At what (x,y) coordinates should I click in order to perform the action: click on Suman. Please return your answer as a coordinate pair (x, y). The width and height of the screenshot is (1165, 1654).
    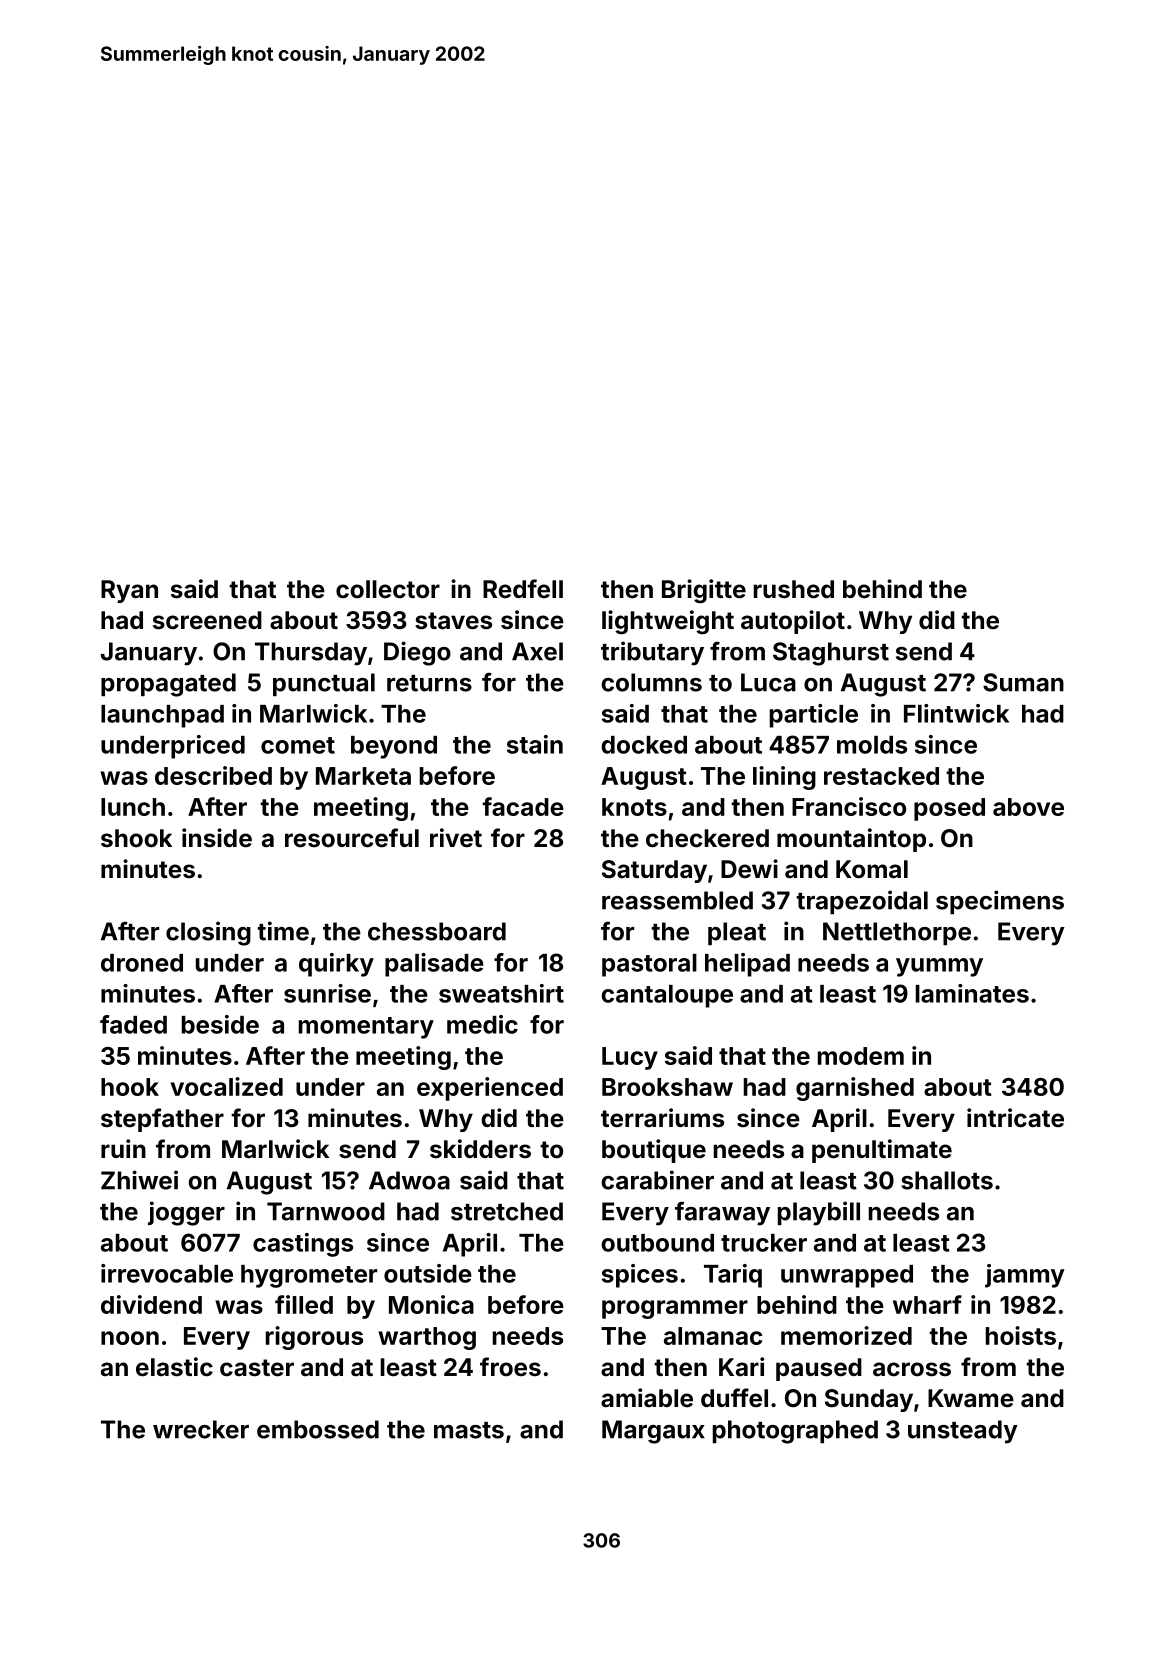
    Looking at the image, I should click on (1023, 682).
